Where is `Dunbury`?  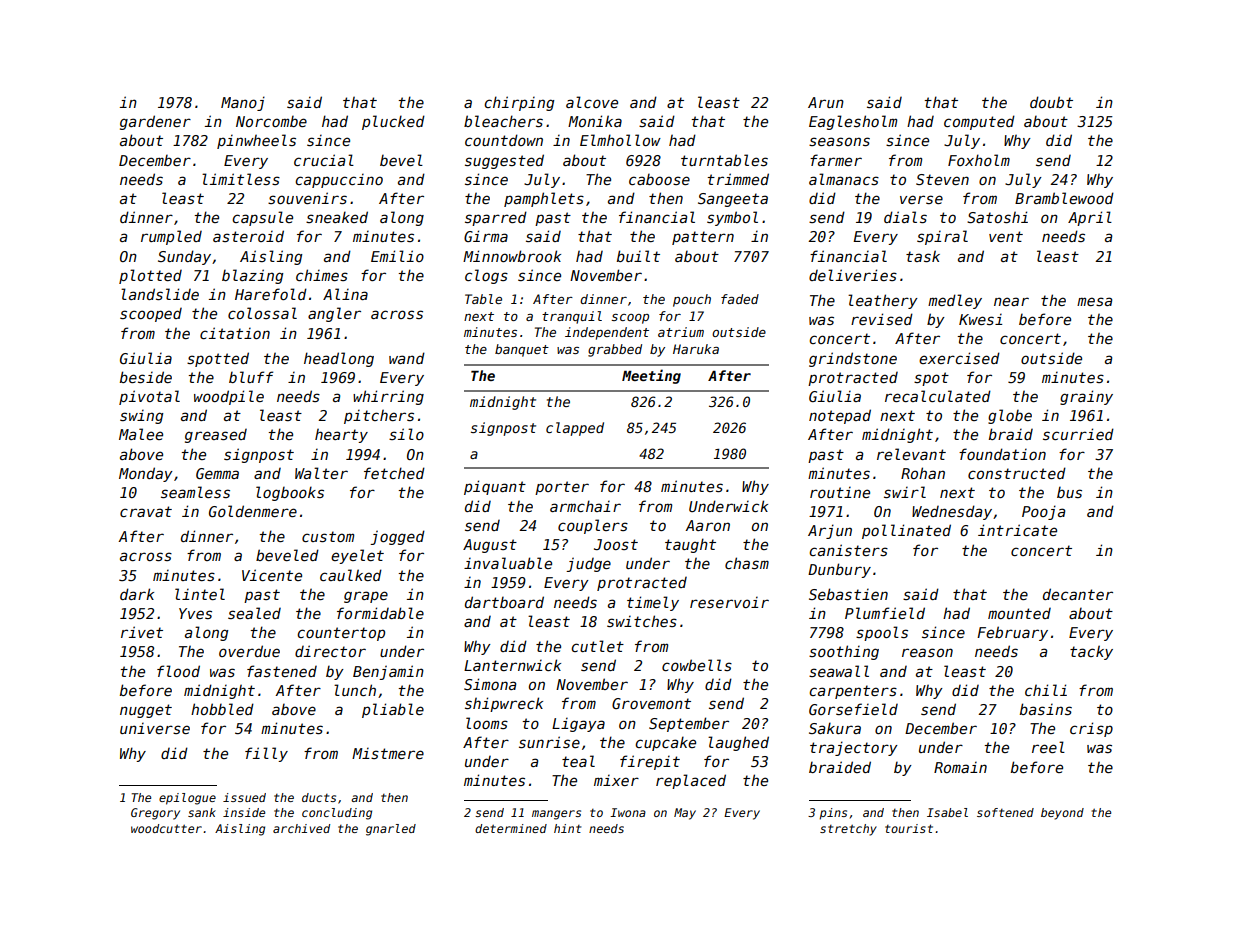
Dunbury is located at coordinates (839, 570).
